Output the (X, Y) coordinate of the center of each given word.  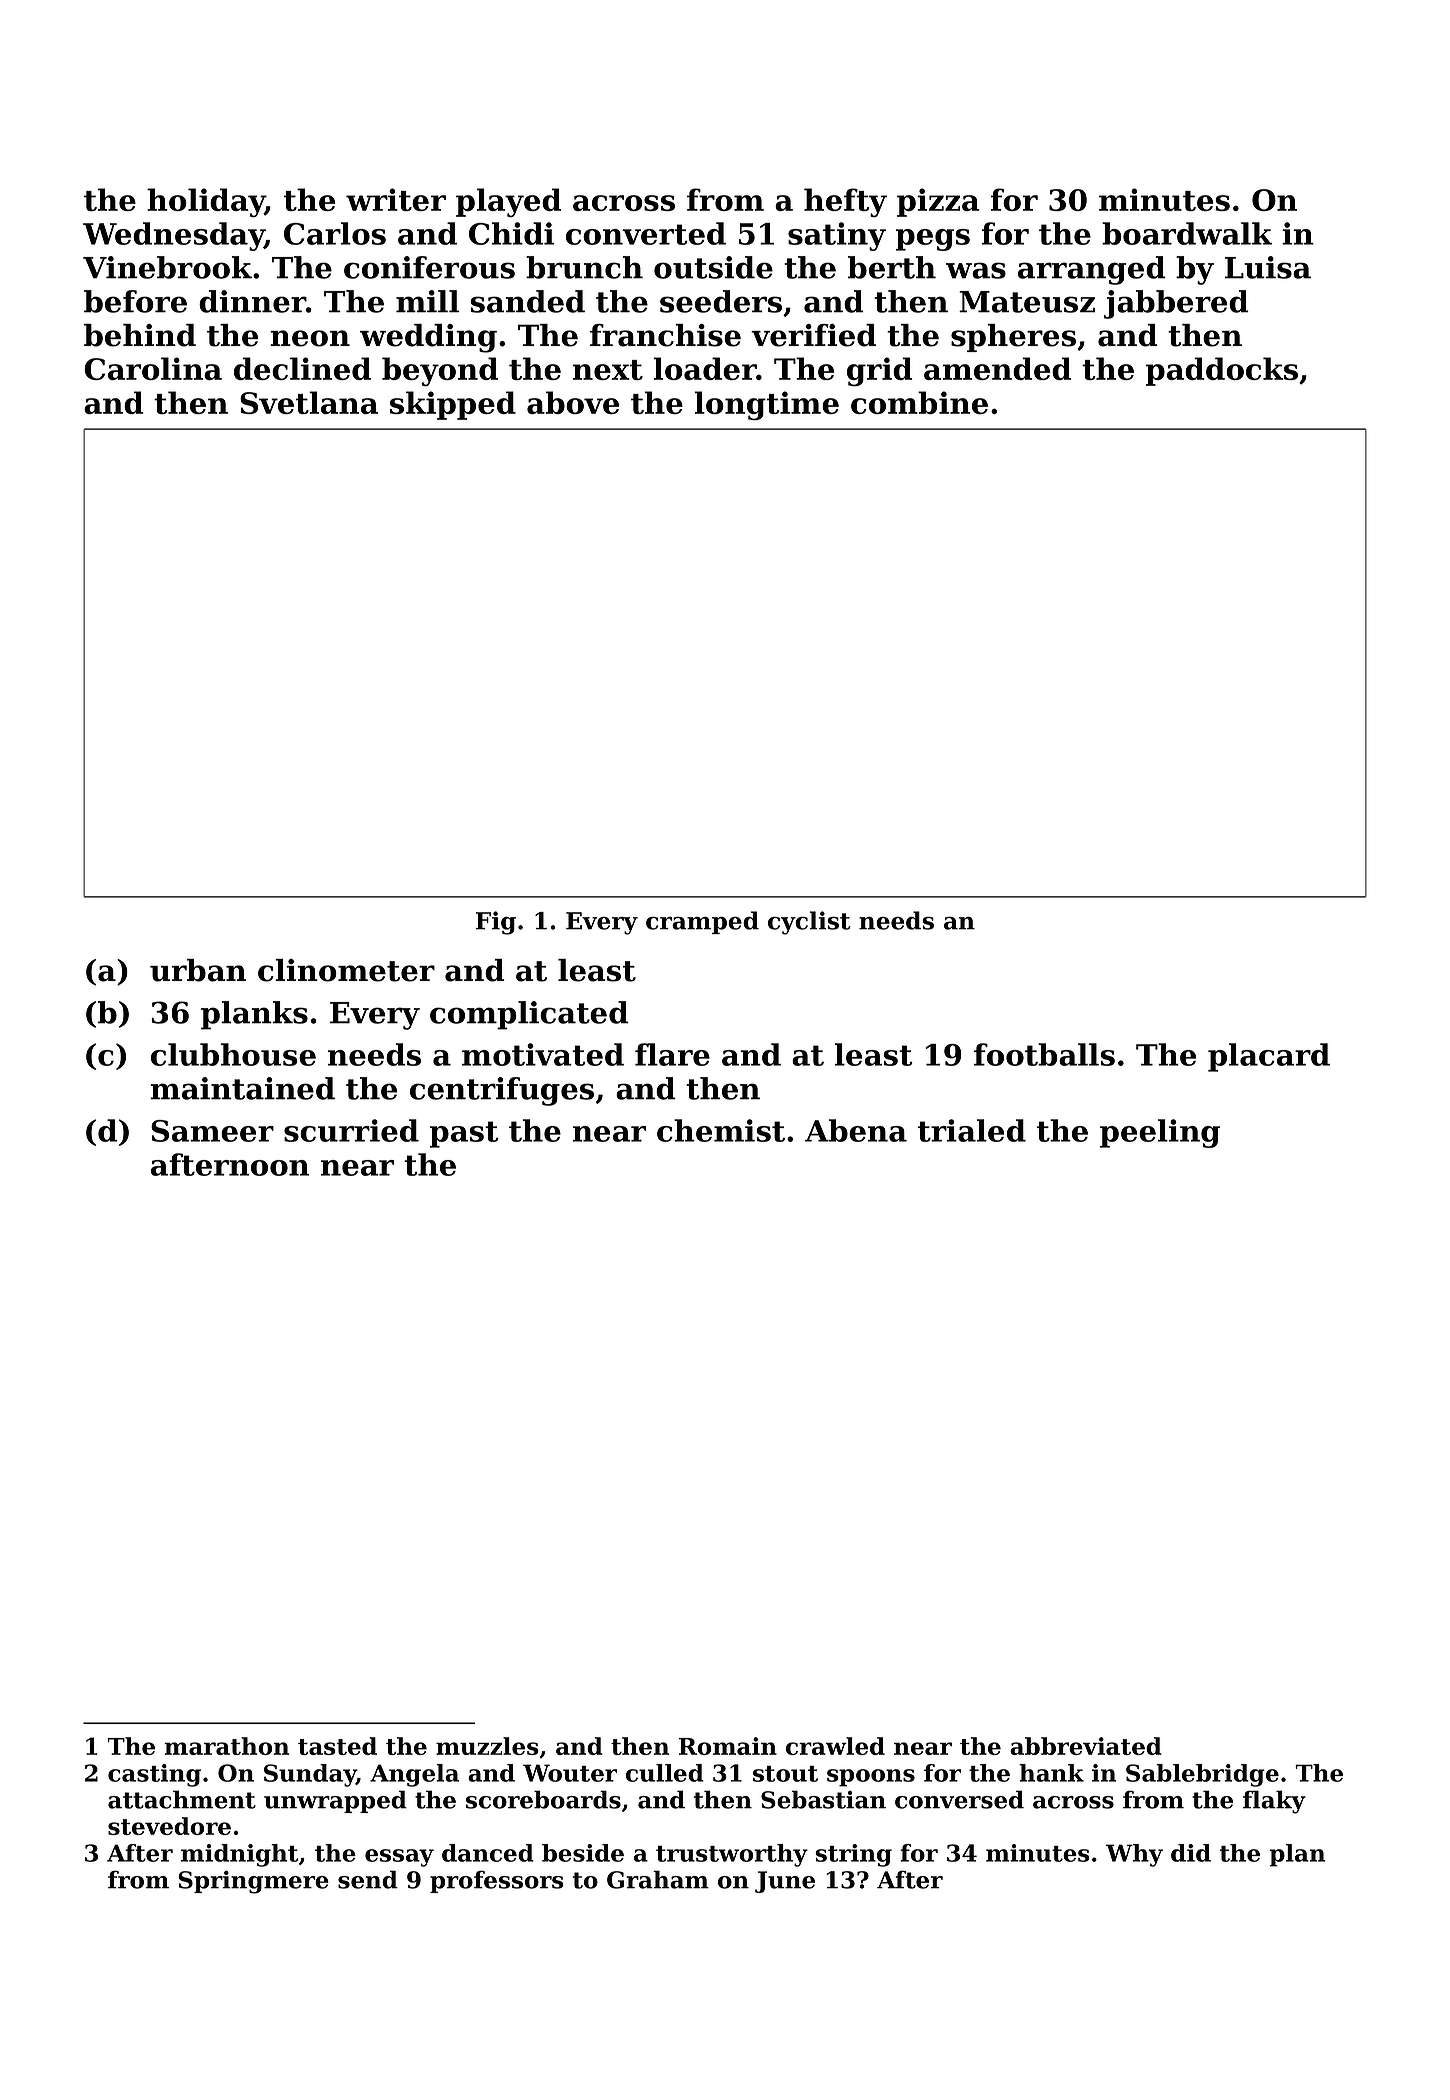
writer (396, 199)
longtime (767, 405)
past (464, 1134)
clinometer (346, 970)
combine (919, 402)
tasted (337, 1746)
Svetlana (309, 402)
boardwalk (1187, 233)
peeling (1160, 1133)
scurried (351, 1130)
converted (646, 233)
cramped (702, 922)
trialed (972, 1130)
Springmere (254, 1882)
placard (1269, 1057)
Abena (856, 1130)
